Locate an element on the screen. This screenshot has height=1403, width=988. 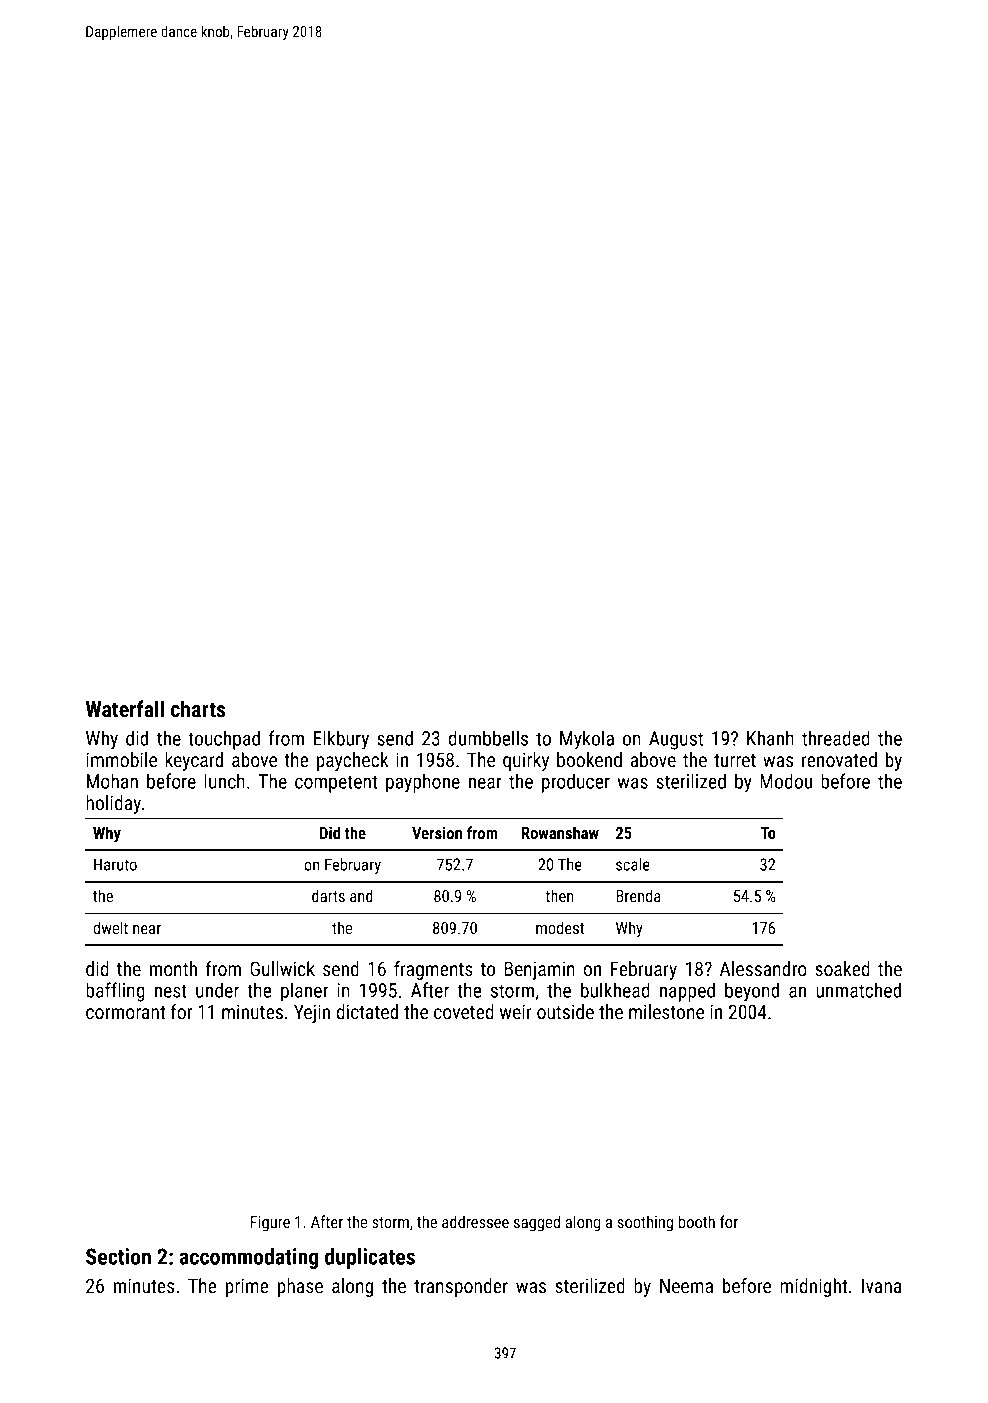
soaked is located at coordinates (842, 968).
